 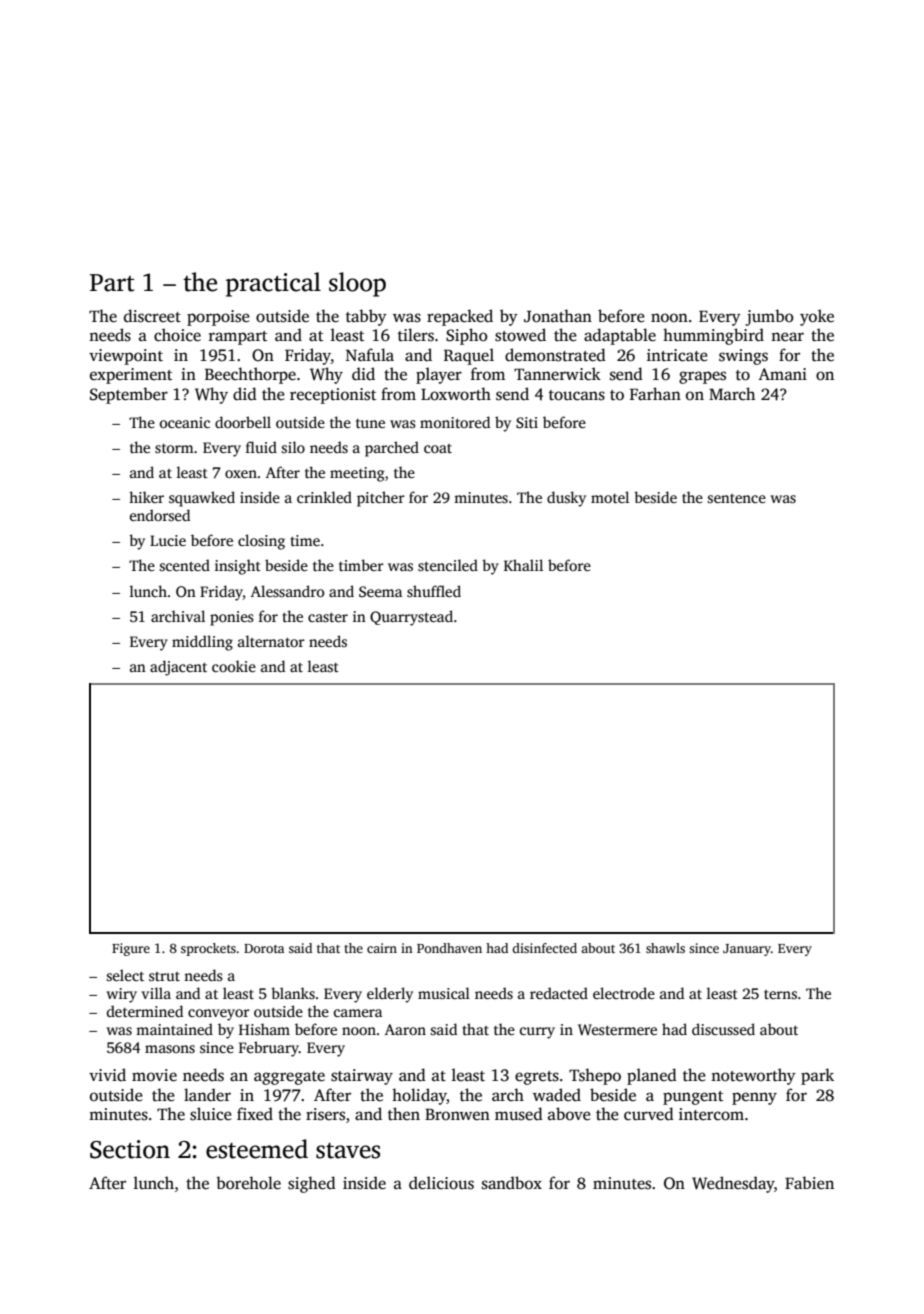 I want to click on yoke, so click(x=817, y=317).
